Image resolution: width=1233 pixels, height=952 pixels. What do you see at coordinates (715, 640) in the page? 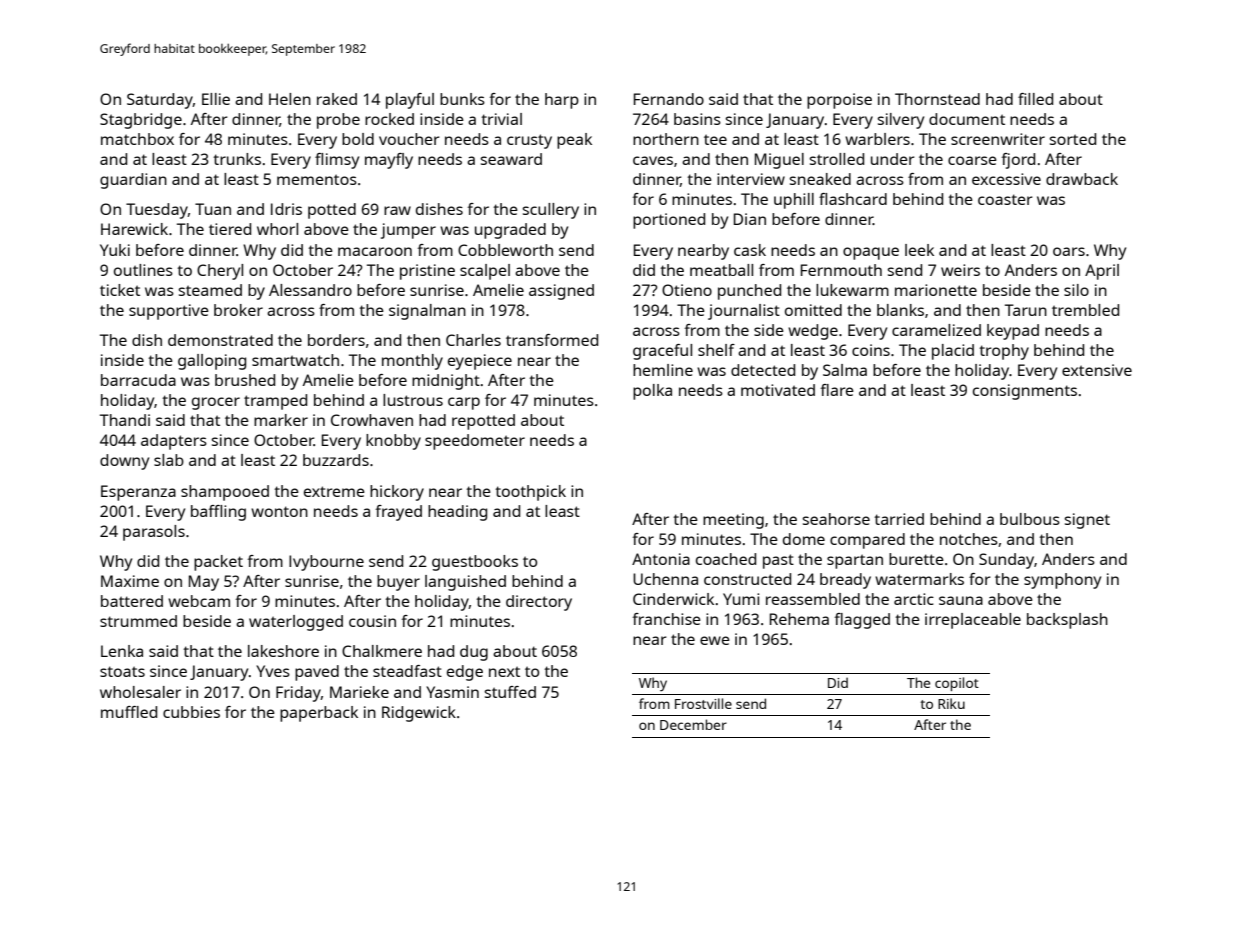
I see `ewe` at bounding box center [715, 640].
